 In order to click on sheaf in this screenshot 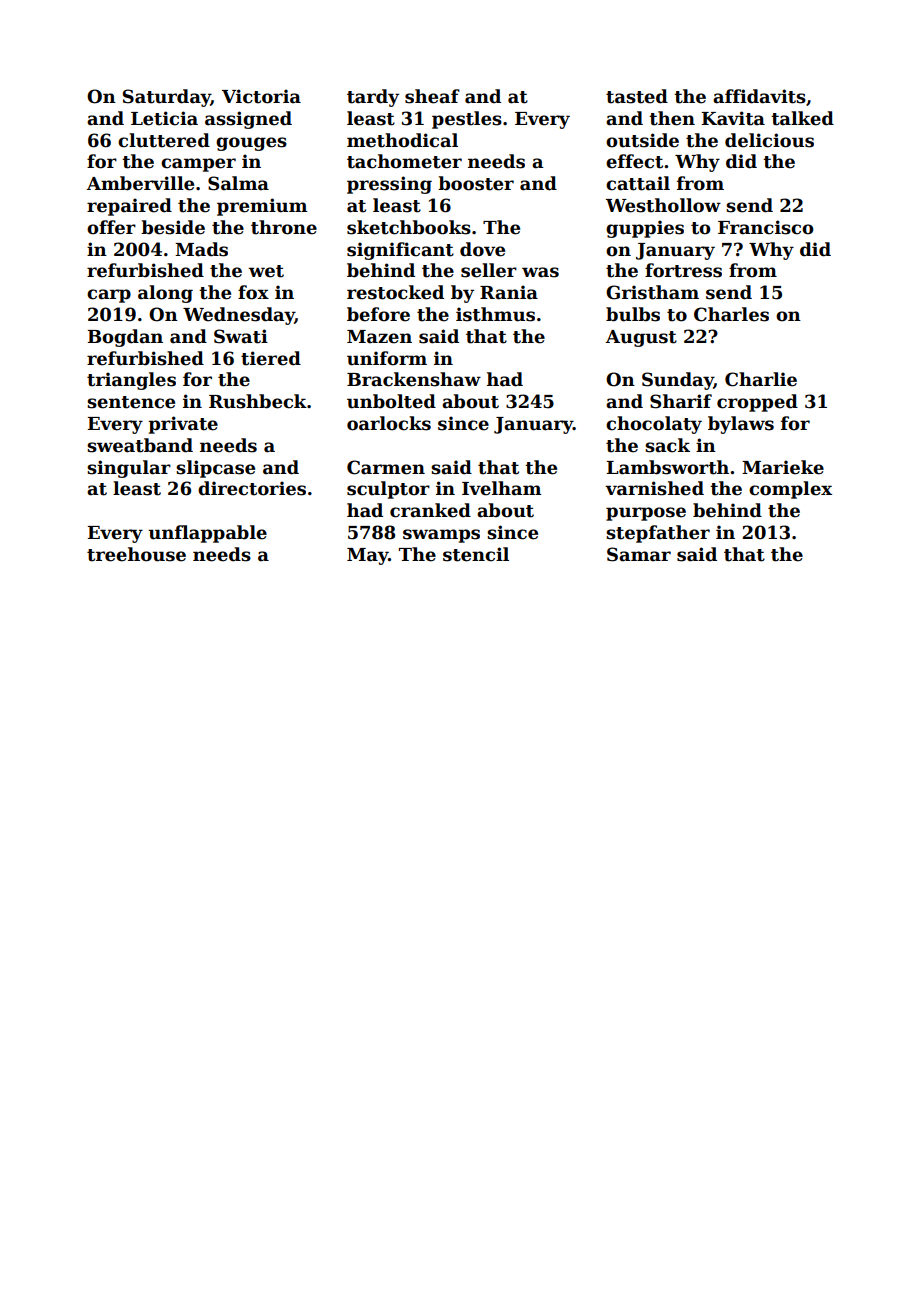, I will do `click(432, 96)`.
